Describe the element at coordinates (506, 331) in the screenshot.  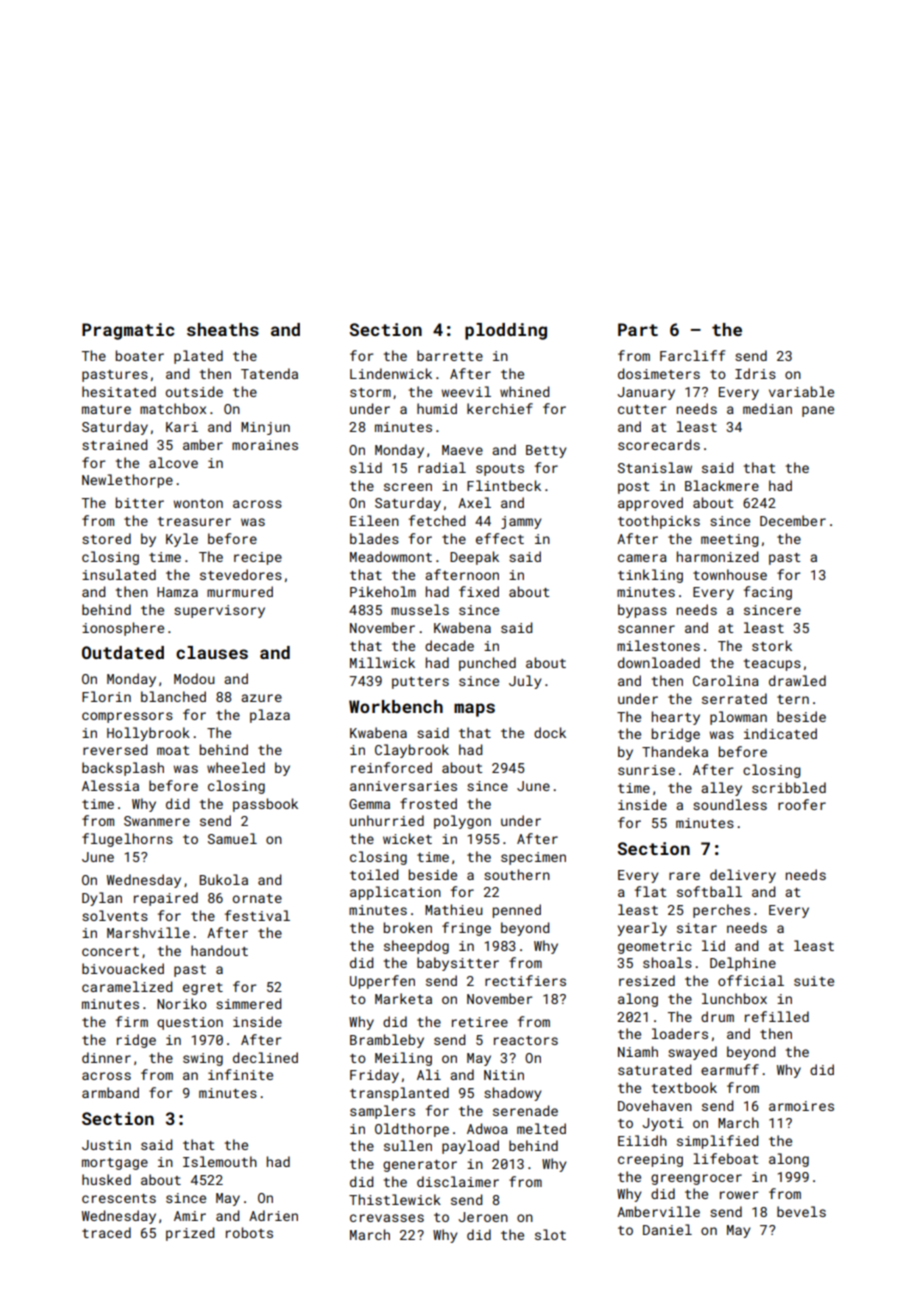
I see `plodding` at that location.
